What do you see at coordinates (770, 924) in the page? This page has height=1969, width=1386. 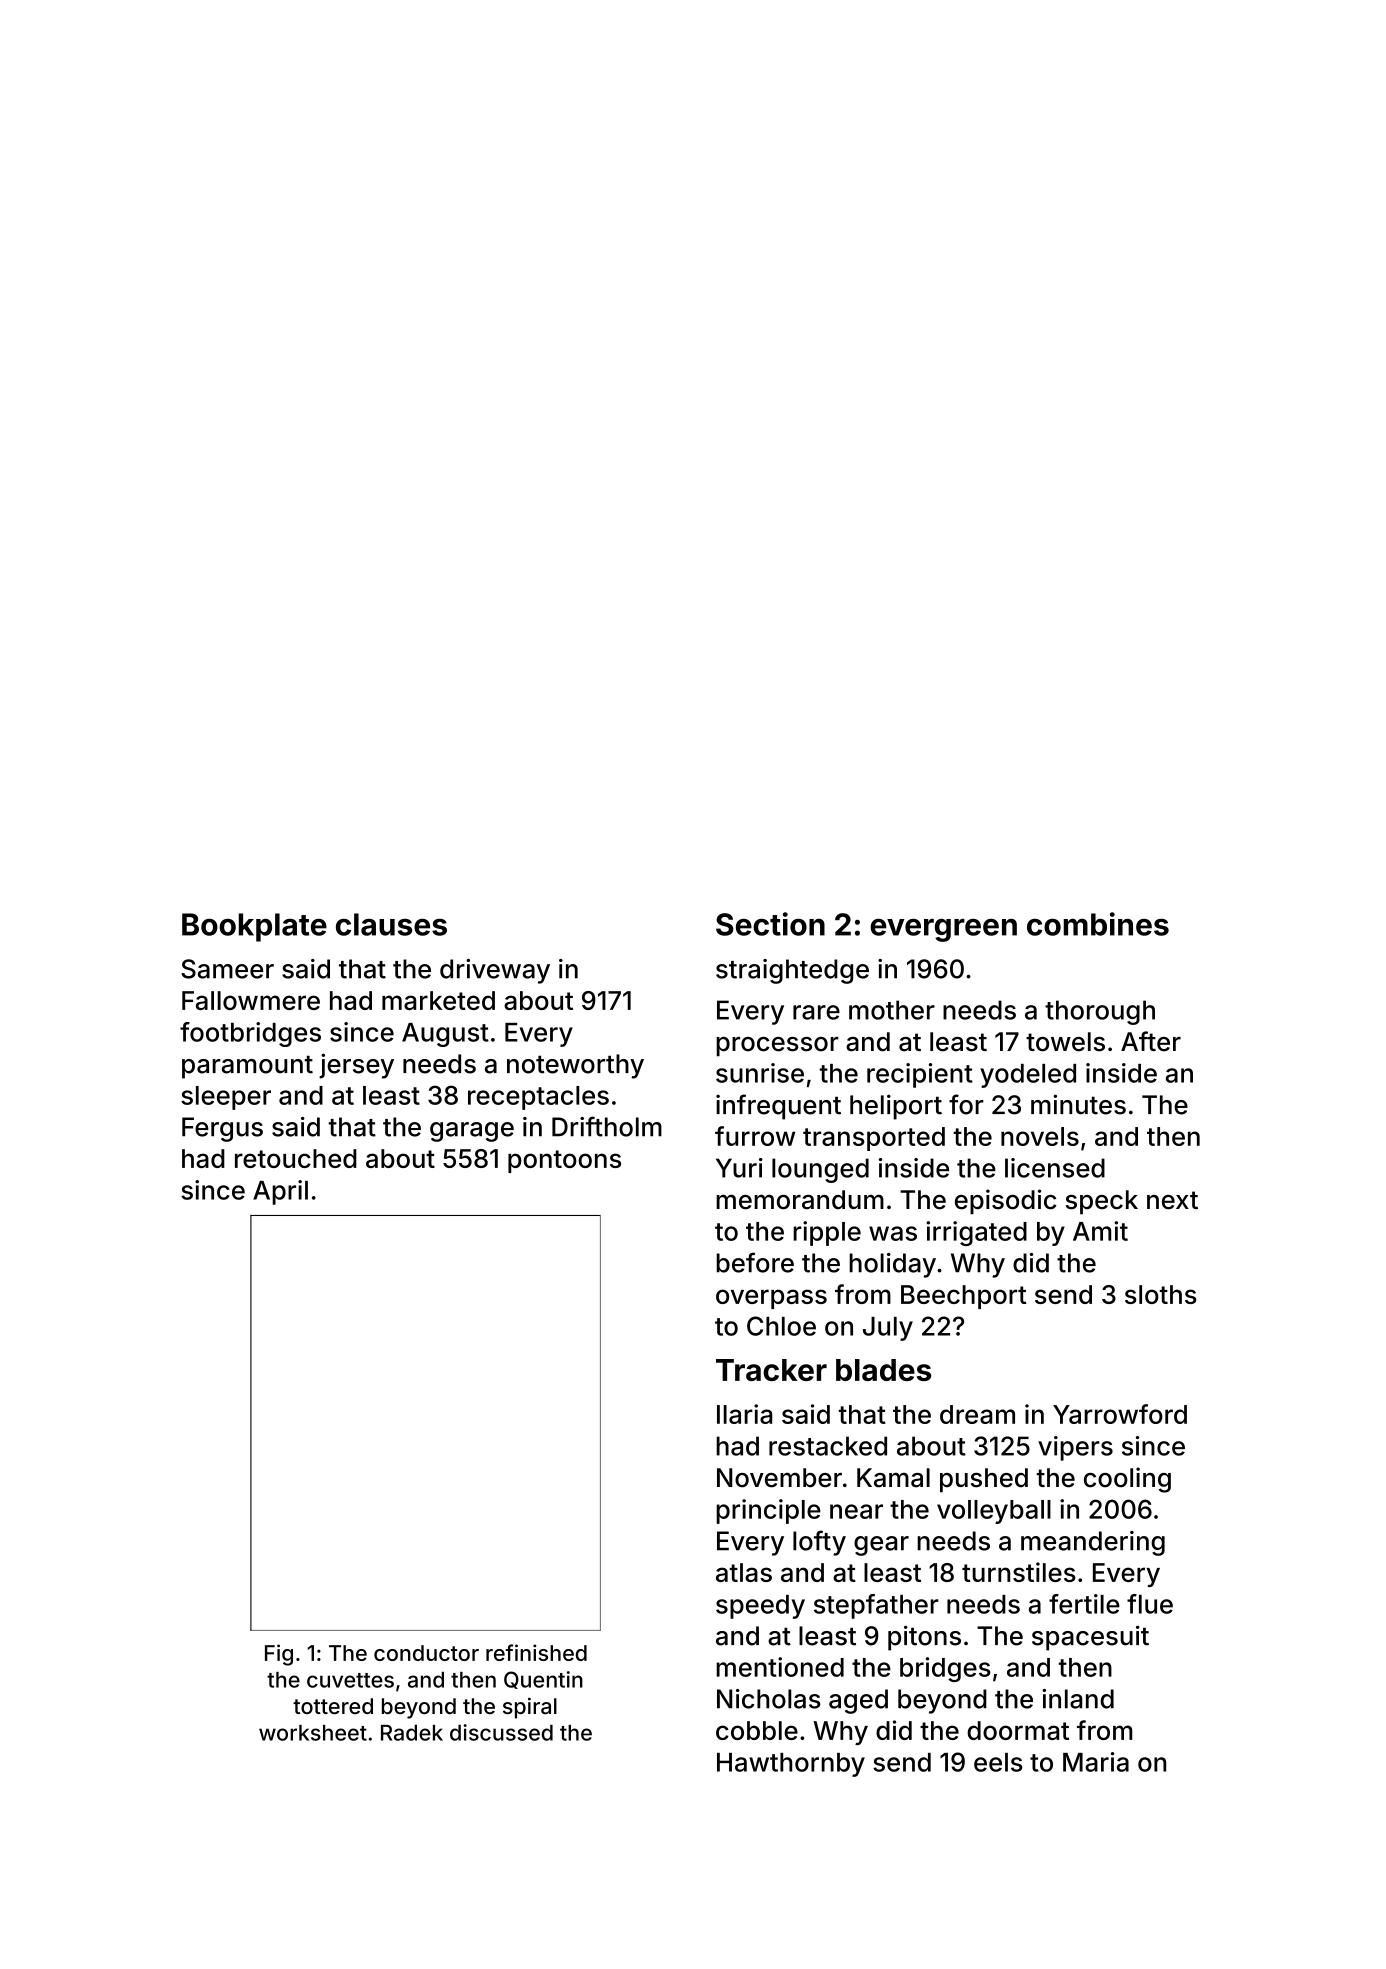 I see `Section` at bounding box center [770, 924].
